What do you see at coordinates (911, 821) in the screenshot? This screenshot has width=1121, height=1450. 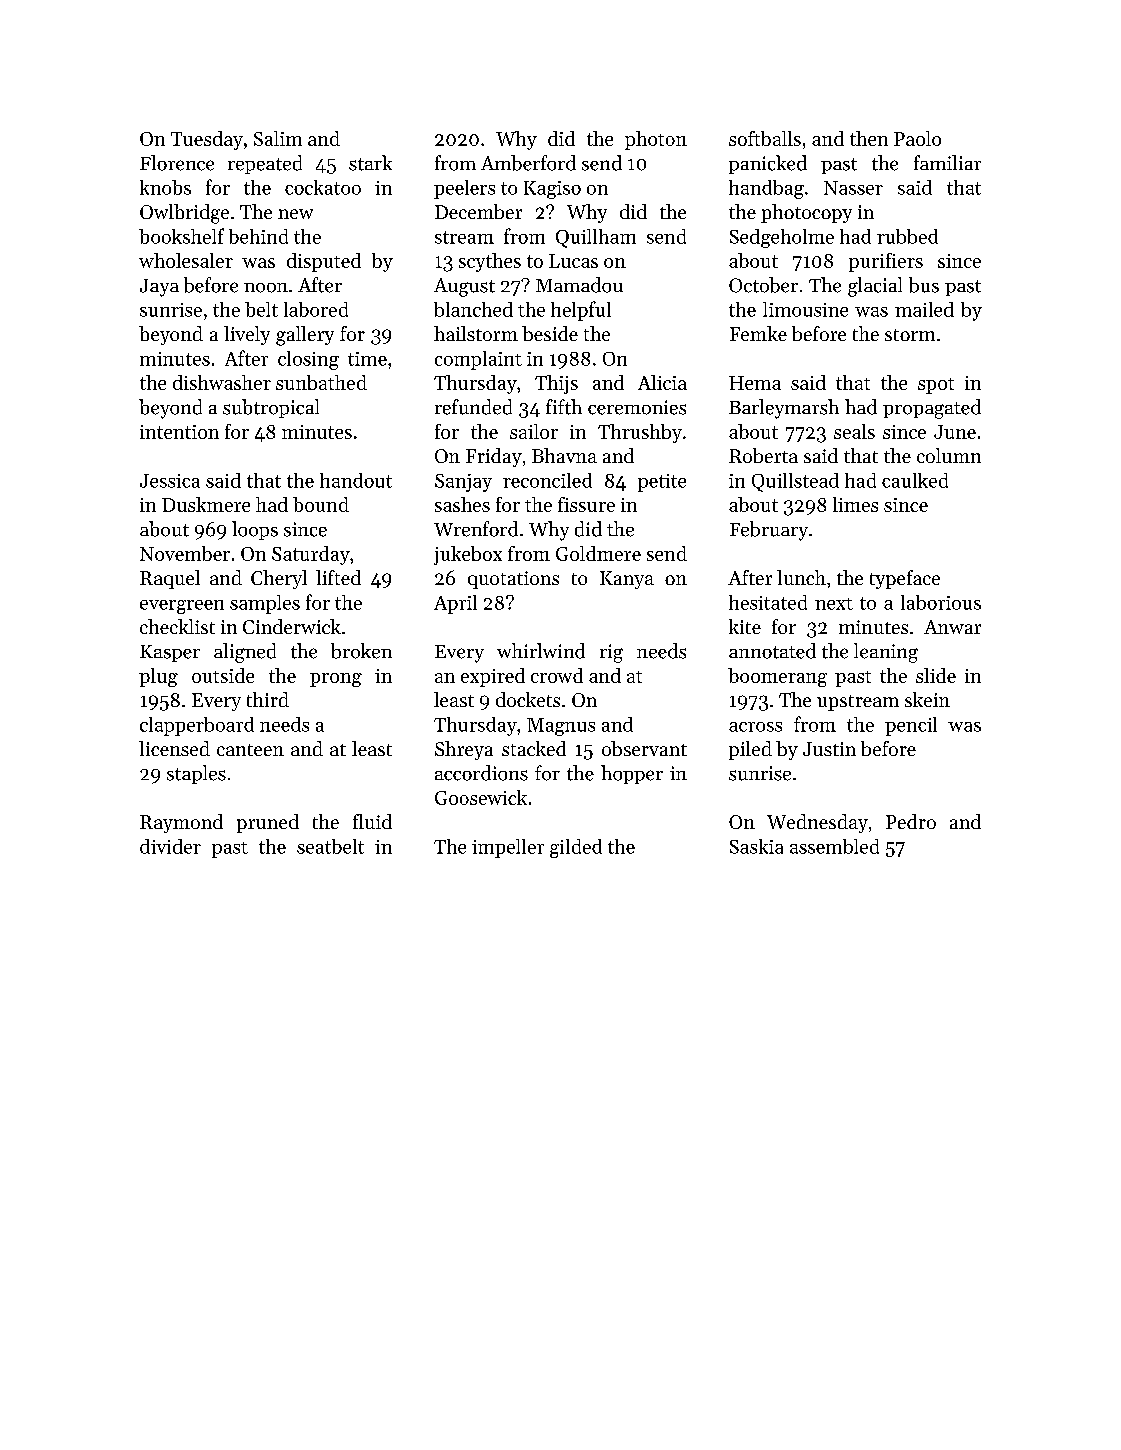 I see `Pedro` at bounding box center [911, 821].
